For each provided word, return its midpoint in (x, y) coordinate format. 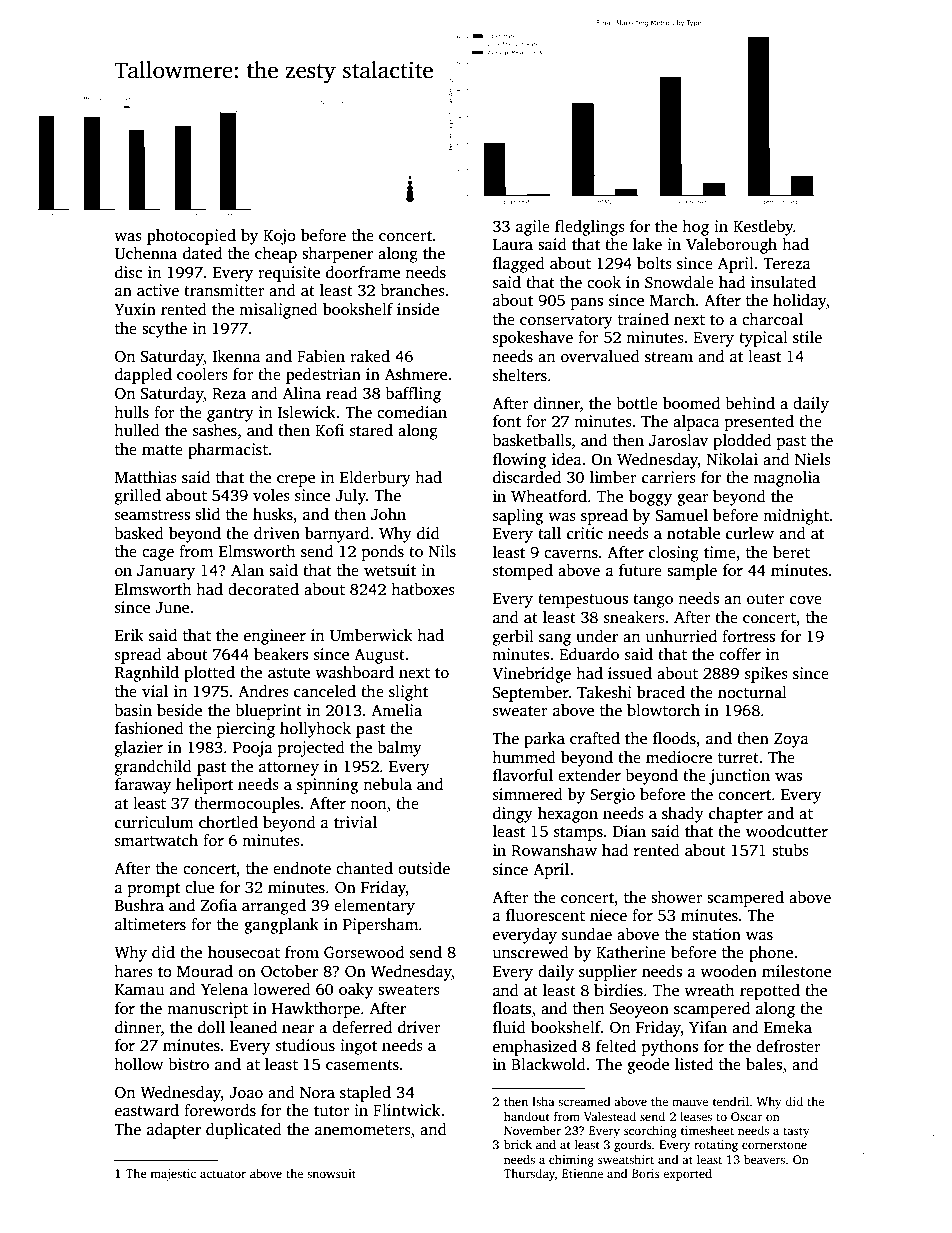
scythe (164, 330)
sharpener (337, 255)
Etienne (582, 1173)
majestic (173, 1175)
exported (687, 1174)
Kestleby (763, 228)
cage (158, 555)
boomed (691, 403)
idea (567, 459)
